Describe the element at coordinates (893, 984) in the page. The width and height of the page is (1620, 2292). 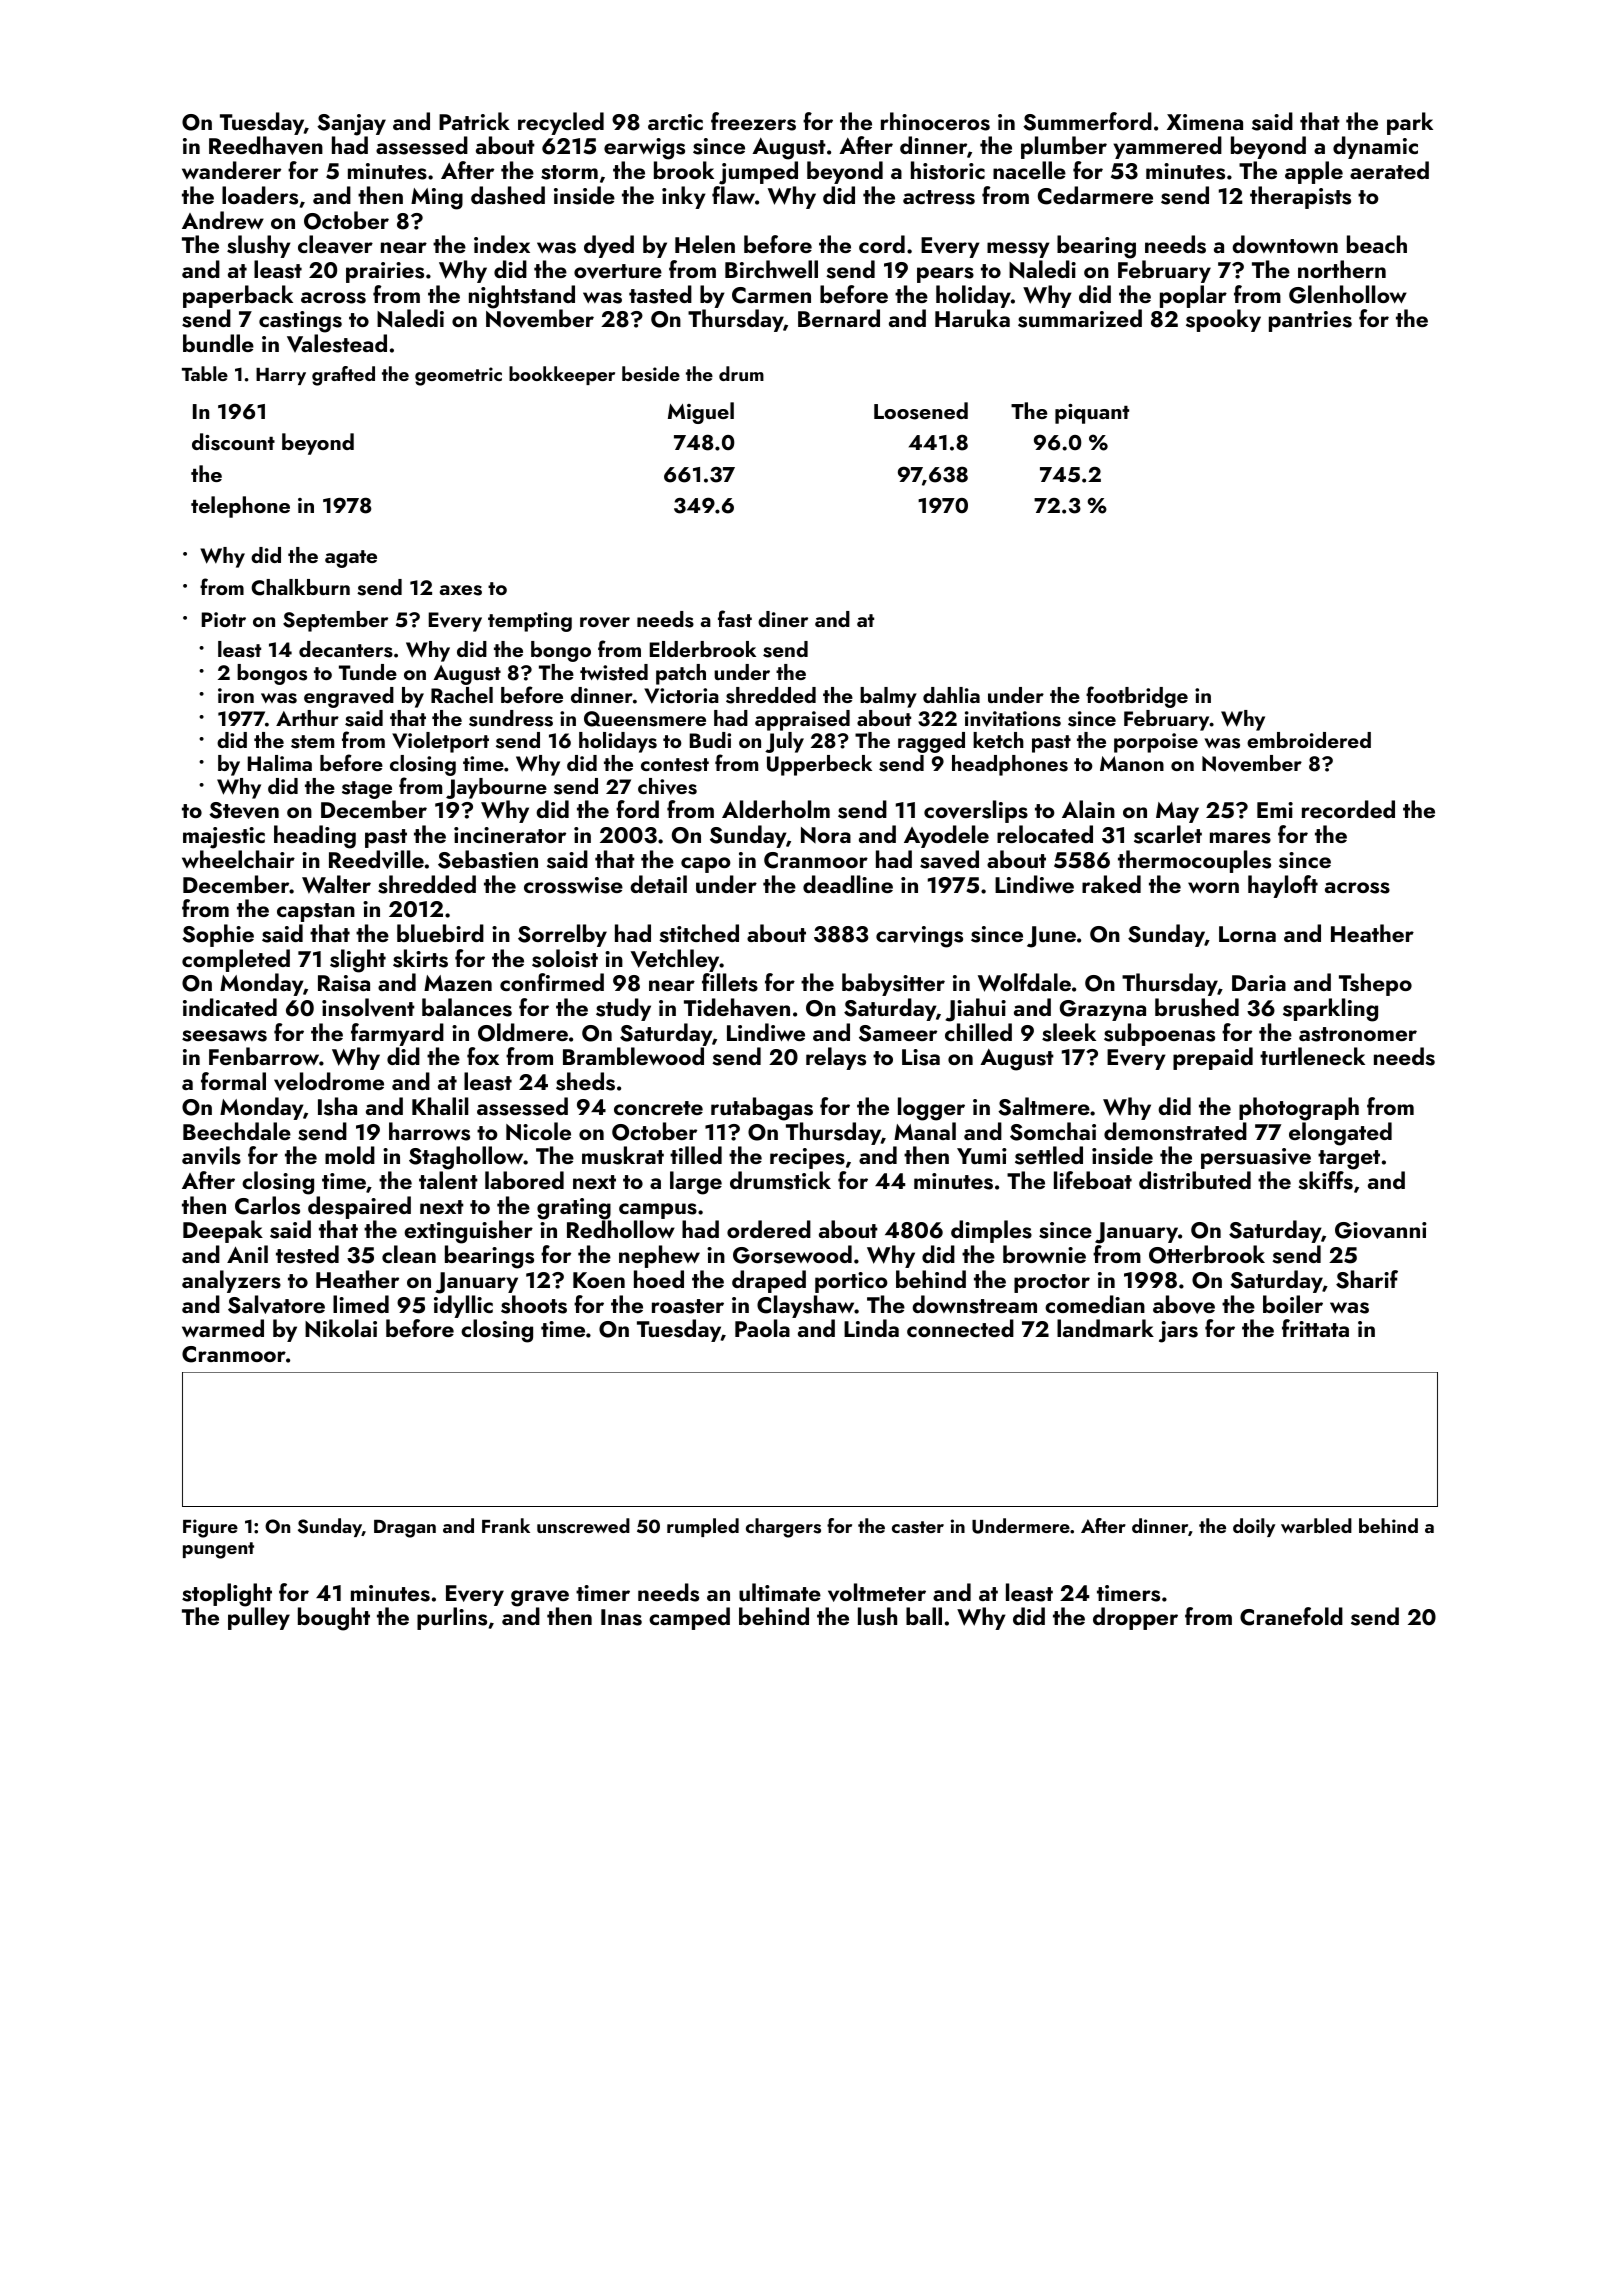
I see `babysitter` at that location.
